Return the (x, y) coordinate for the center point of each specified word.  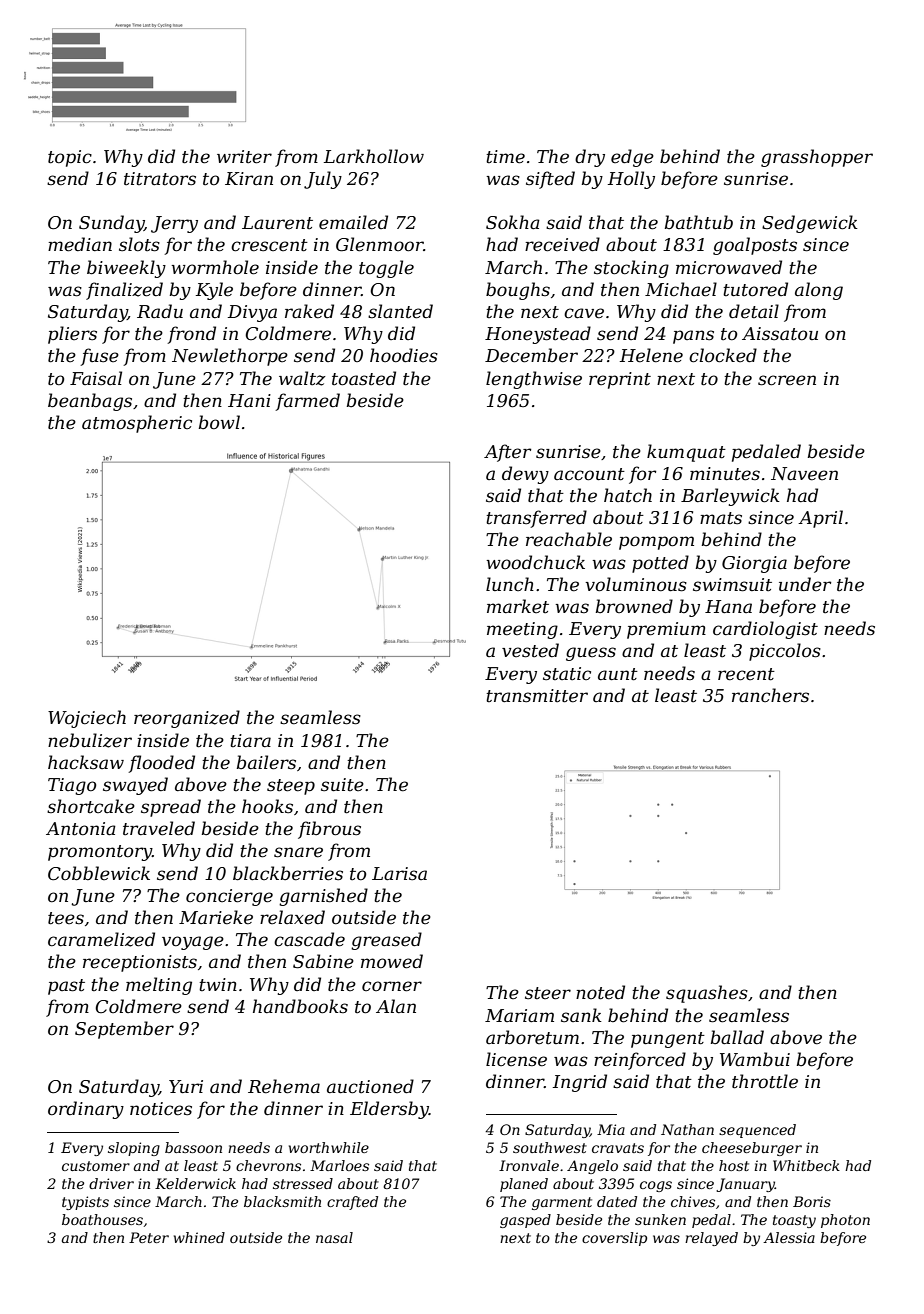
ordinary (86, 1110)
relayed (711, 1239)
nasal (334, 1237)
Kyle (214, 291)
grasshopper (817, 158)
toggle (386, 269)
